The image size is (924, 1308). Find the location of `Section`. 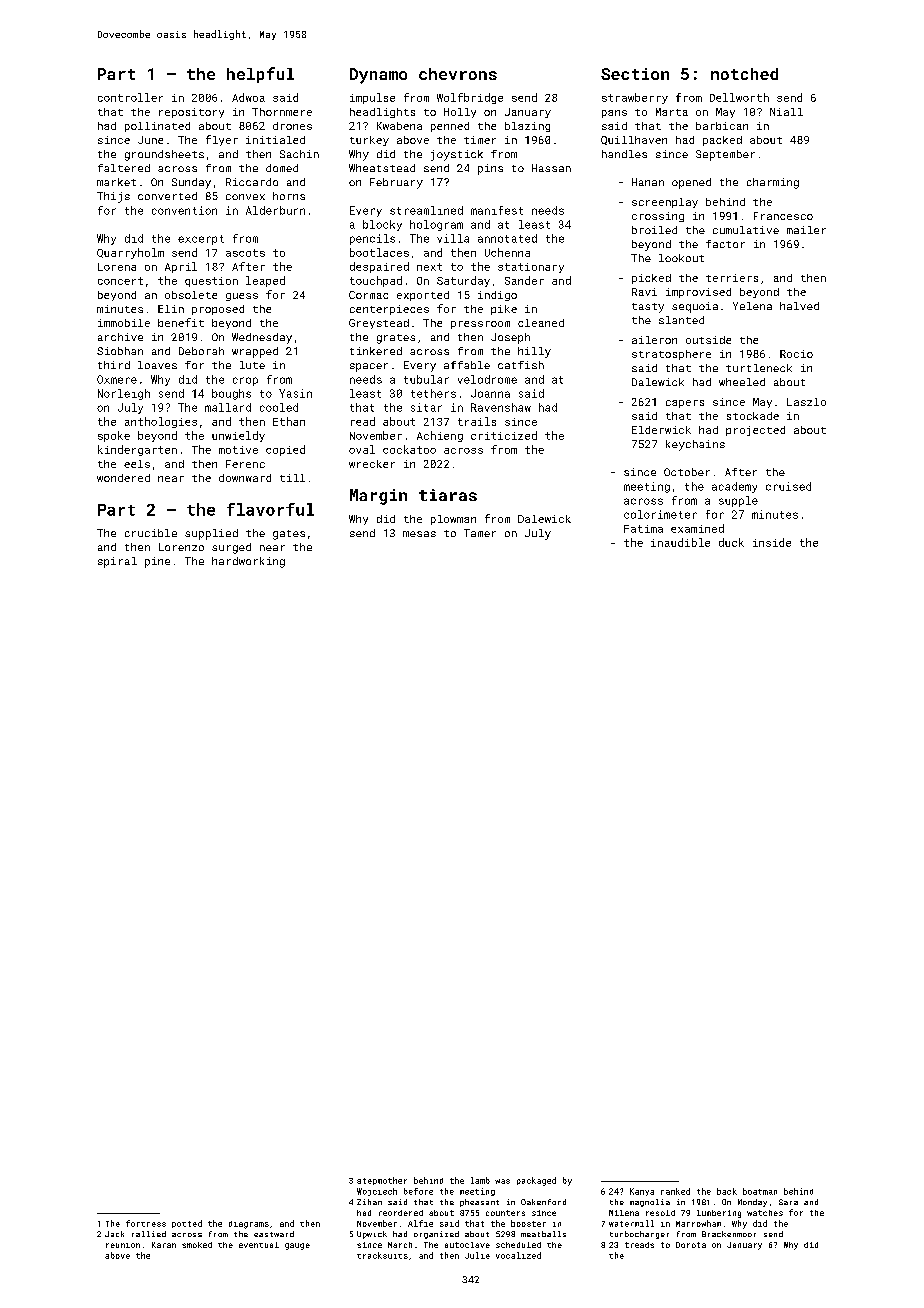

Section is located at coordinates (635, 74).
